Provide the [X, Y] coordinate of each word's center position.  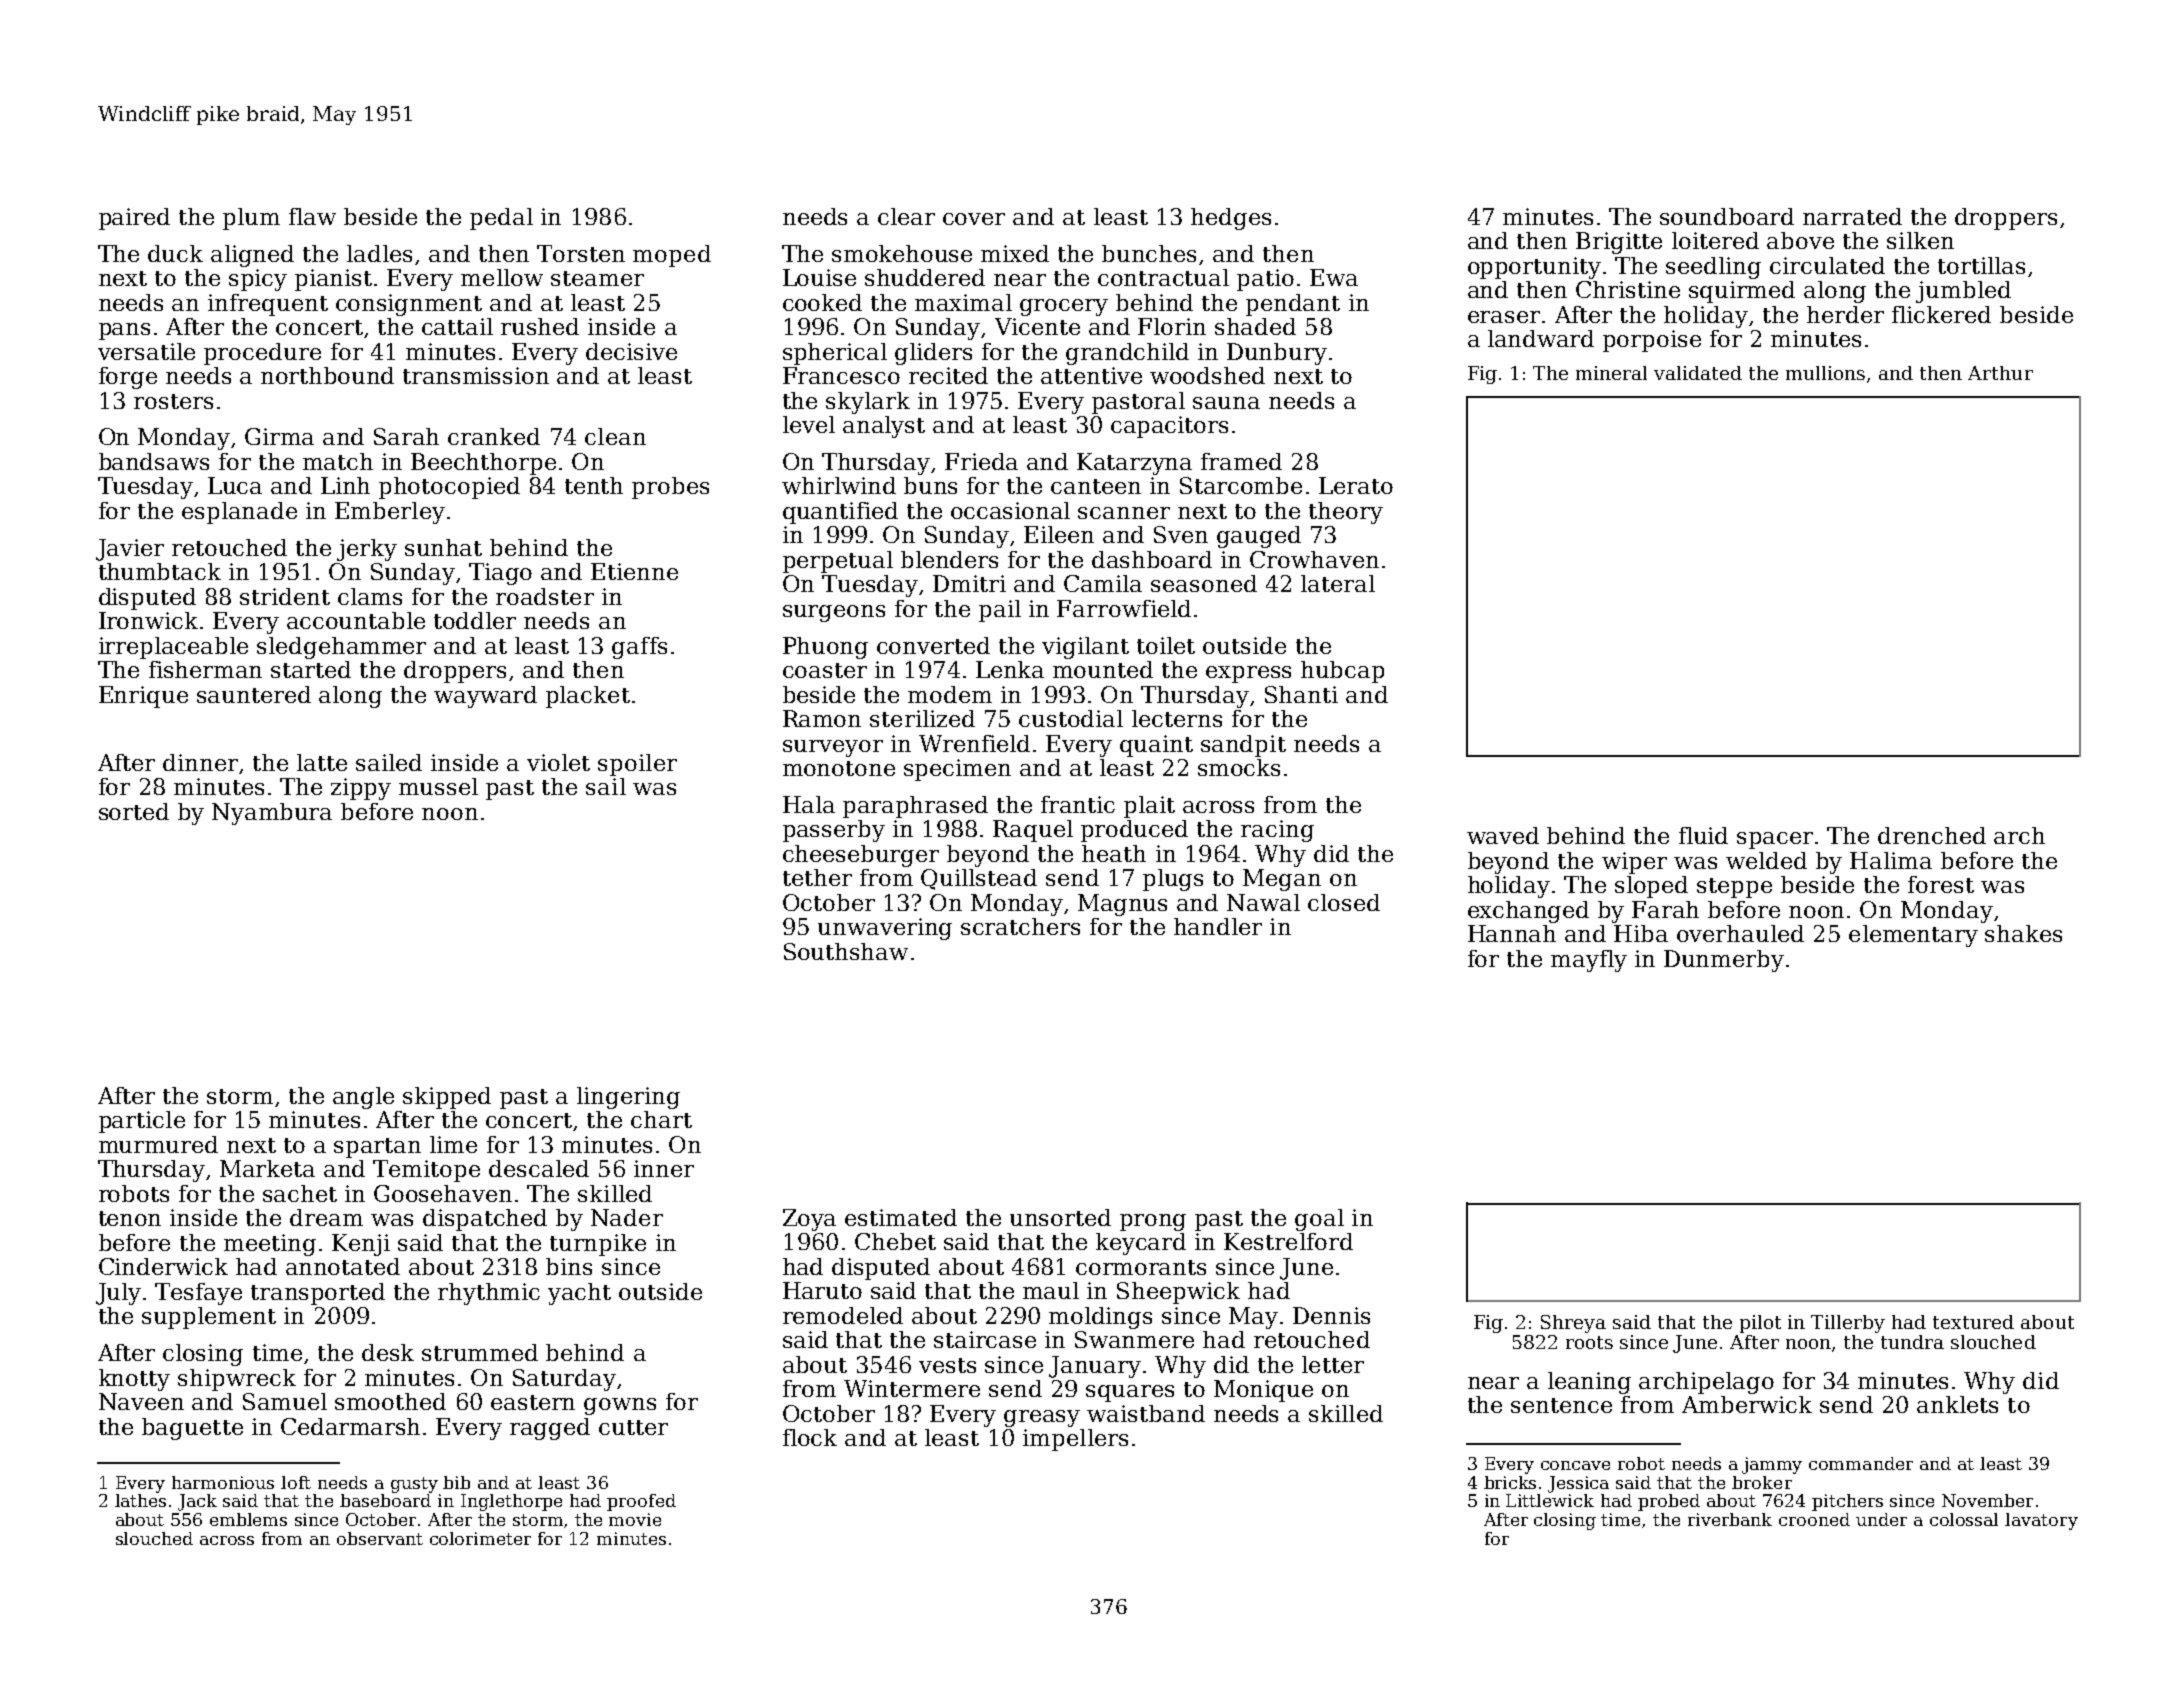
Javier [130, 550]
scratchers [1020, 926]
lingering [628, 1098]
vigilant [1085, 648]
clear [906, 216]
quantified [840, 513]
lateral [1338, 583]
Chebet [895, 1241]
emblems [248, 1519]
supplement [209, 1318]
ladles [379, 253]
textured [1973, 1322]
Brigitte [1619, 243]
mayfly [1589, 961]
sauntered [254, 694]
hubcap [1342, 672]
